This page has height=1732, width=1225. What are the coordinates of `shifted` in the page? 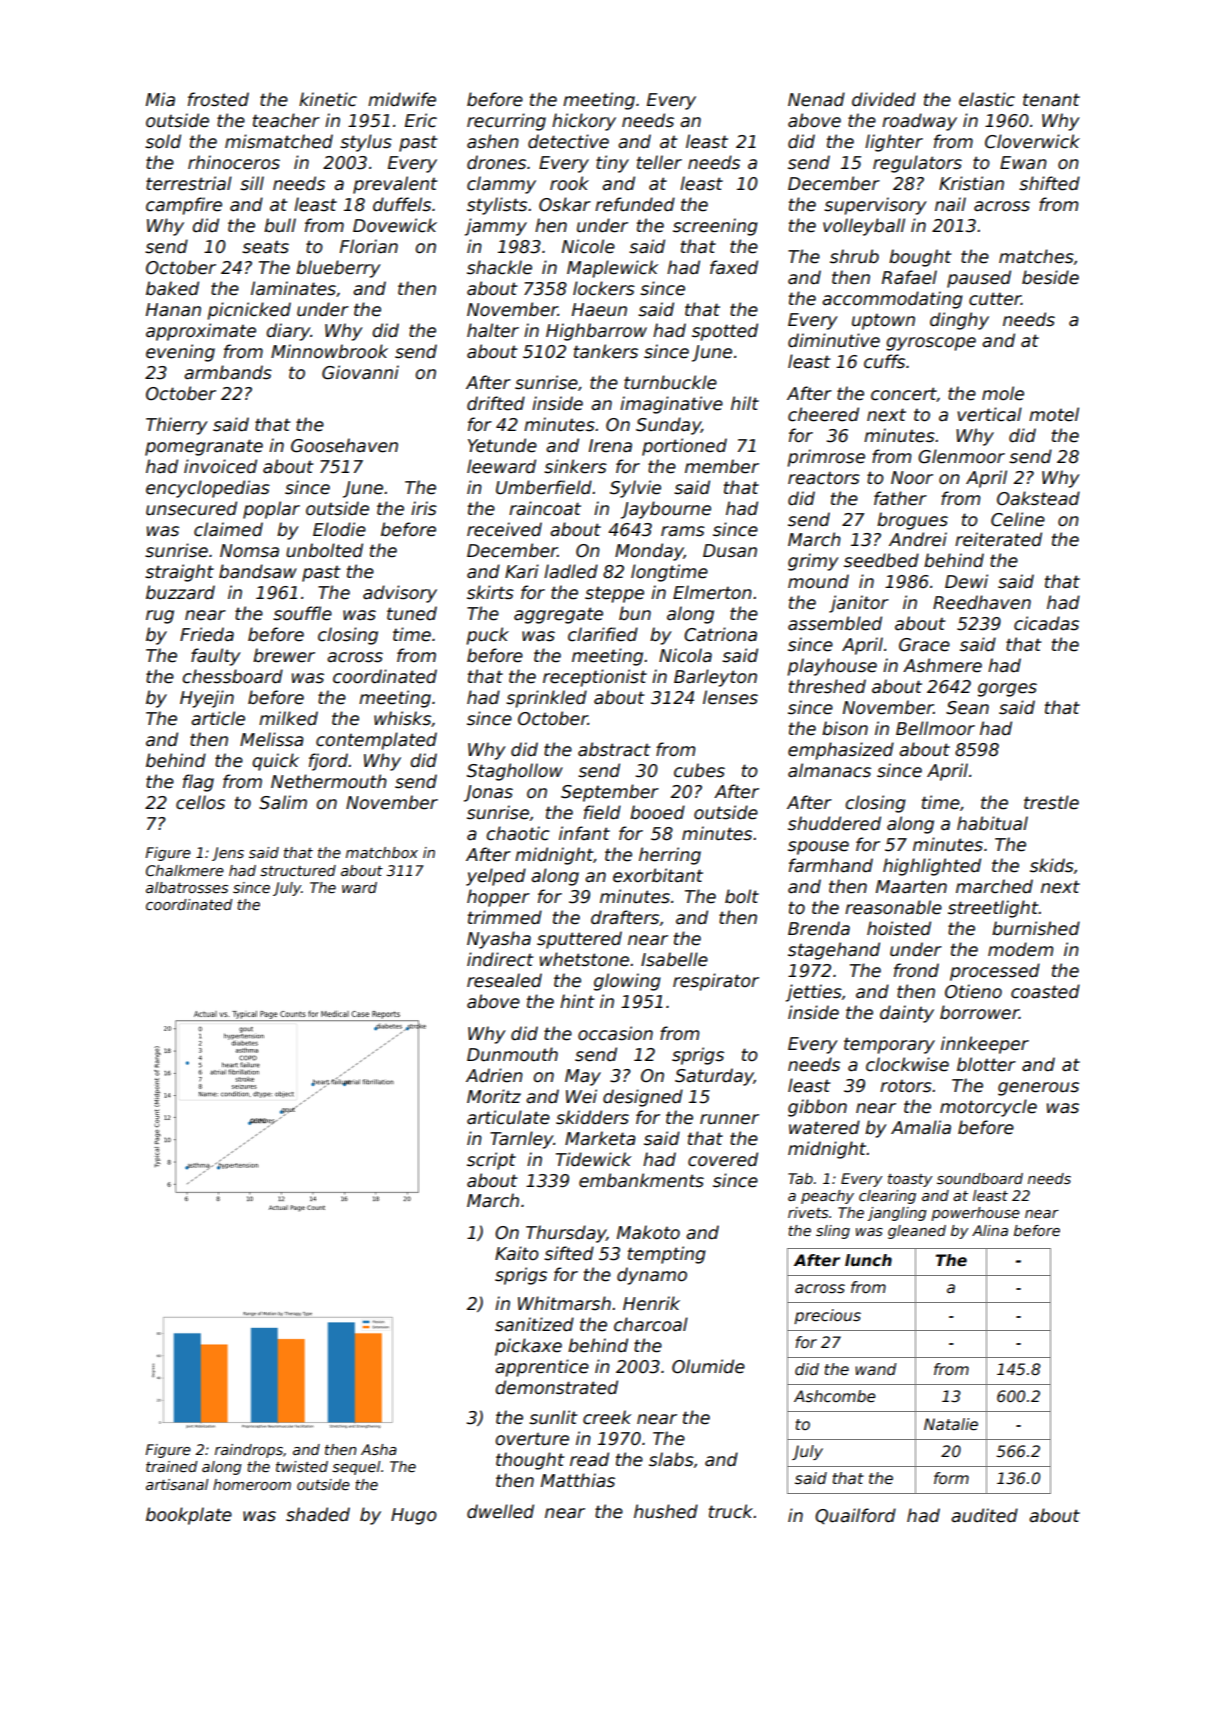 It's located at (1049, 183).
